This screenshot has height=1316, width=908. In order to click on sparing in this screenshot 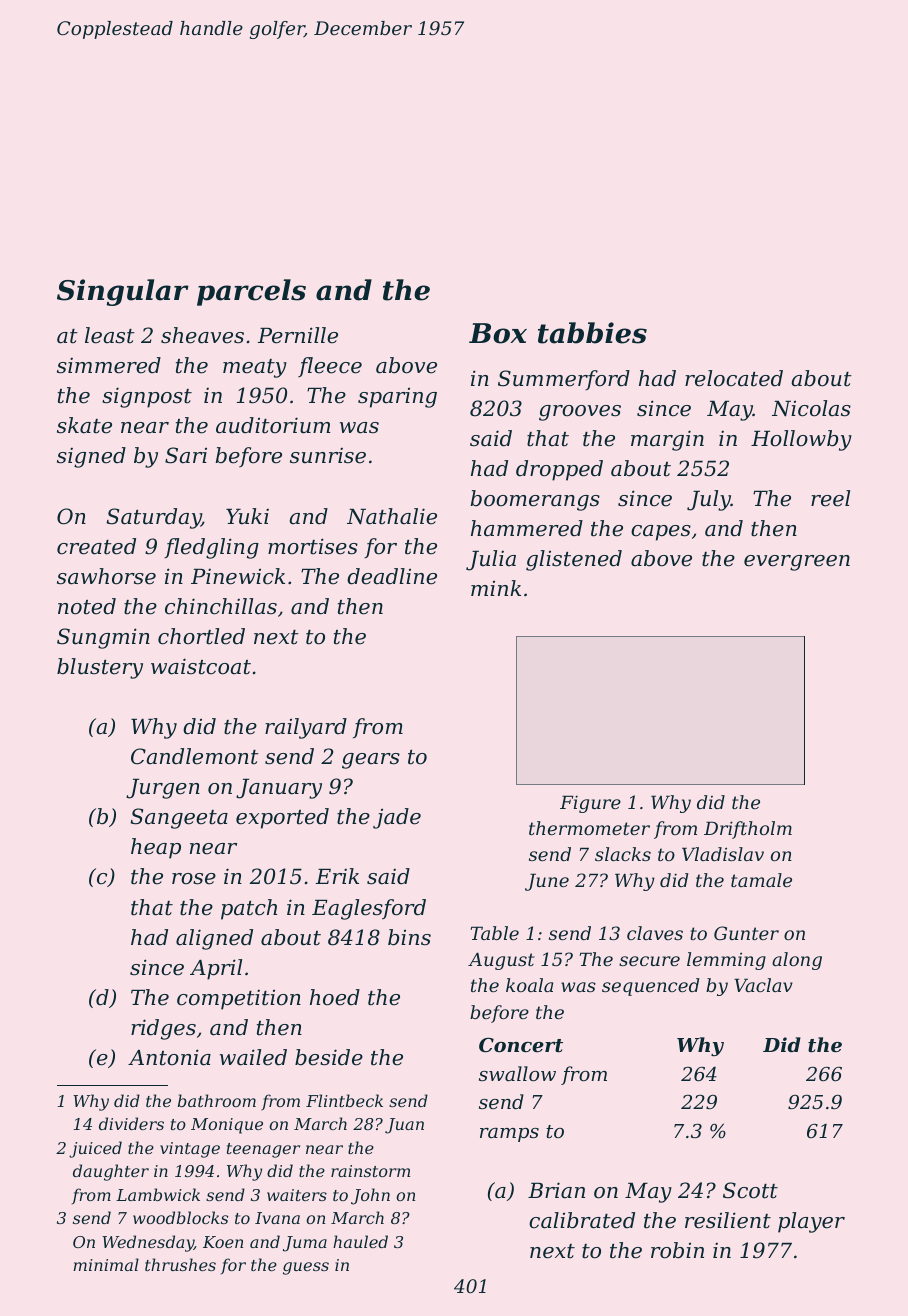, I will do `click(397, 397)`.
